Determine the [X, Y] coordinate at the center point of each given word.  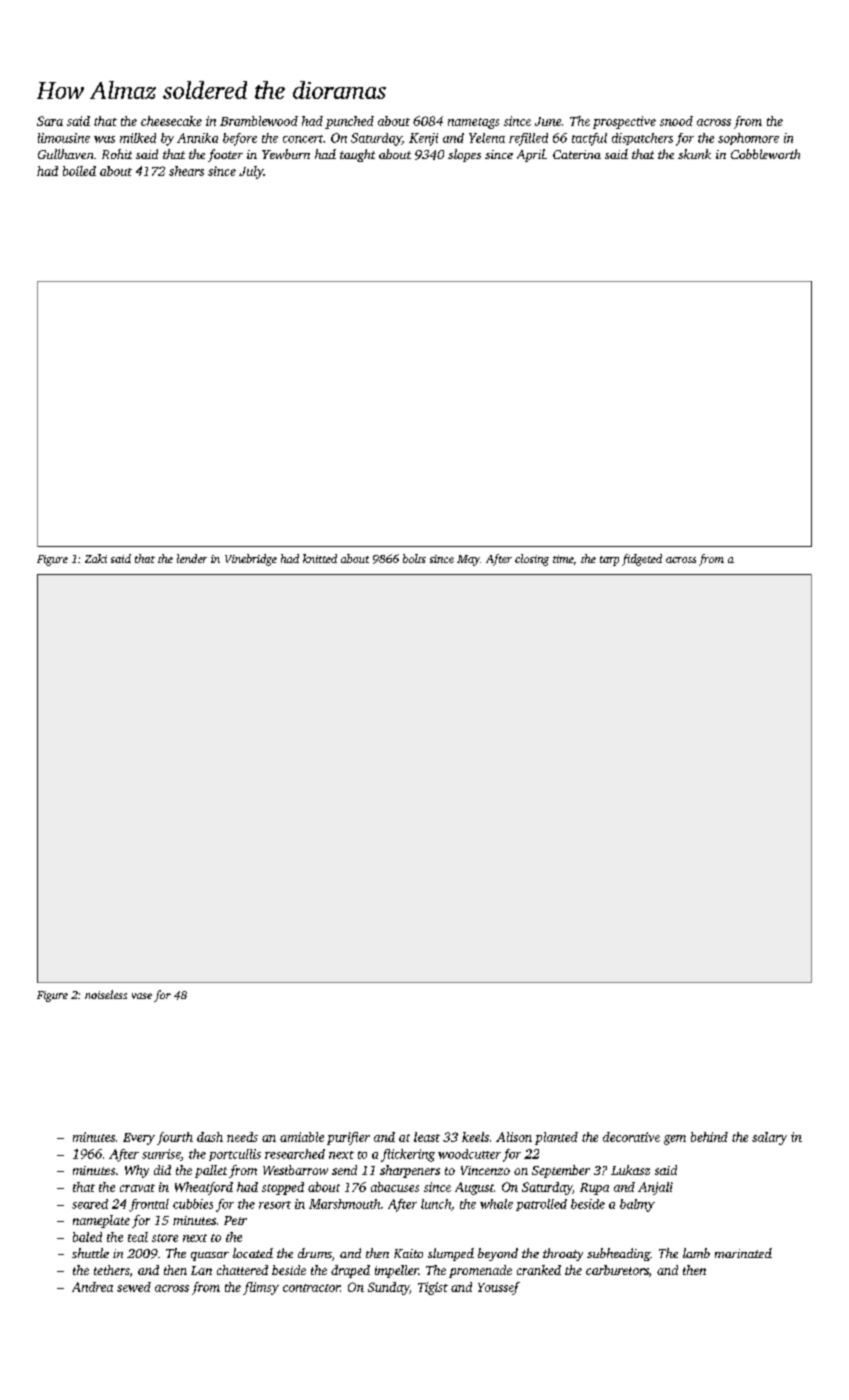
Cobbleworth [765, 154]
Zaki [96, 558]
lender [192, 558]
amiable [302, 1137]
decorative [631, 1137]
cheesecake [171, 121]
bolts [414, 558]
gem [675, 1140]
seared [90, 1204]
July [251, 172]
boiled [79, 171]
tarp [609, 561]
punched [349, 122]
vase [142, 996]
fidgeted [642, 560]
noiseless [106, 994]
